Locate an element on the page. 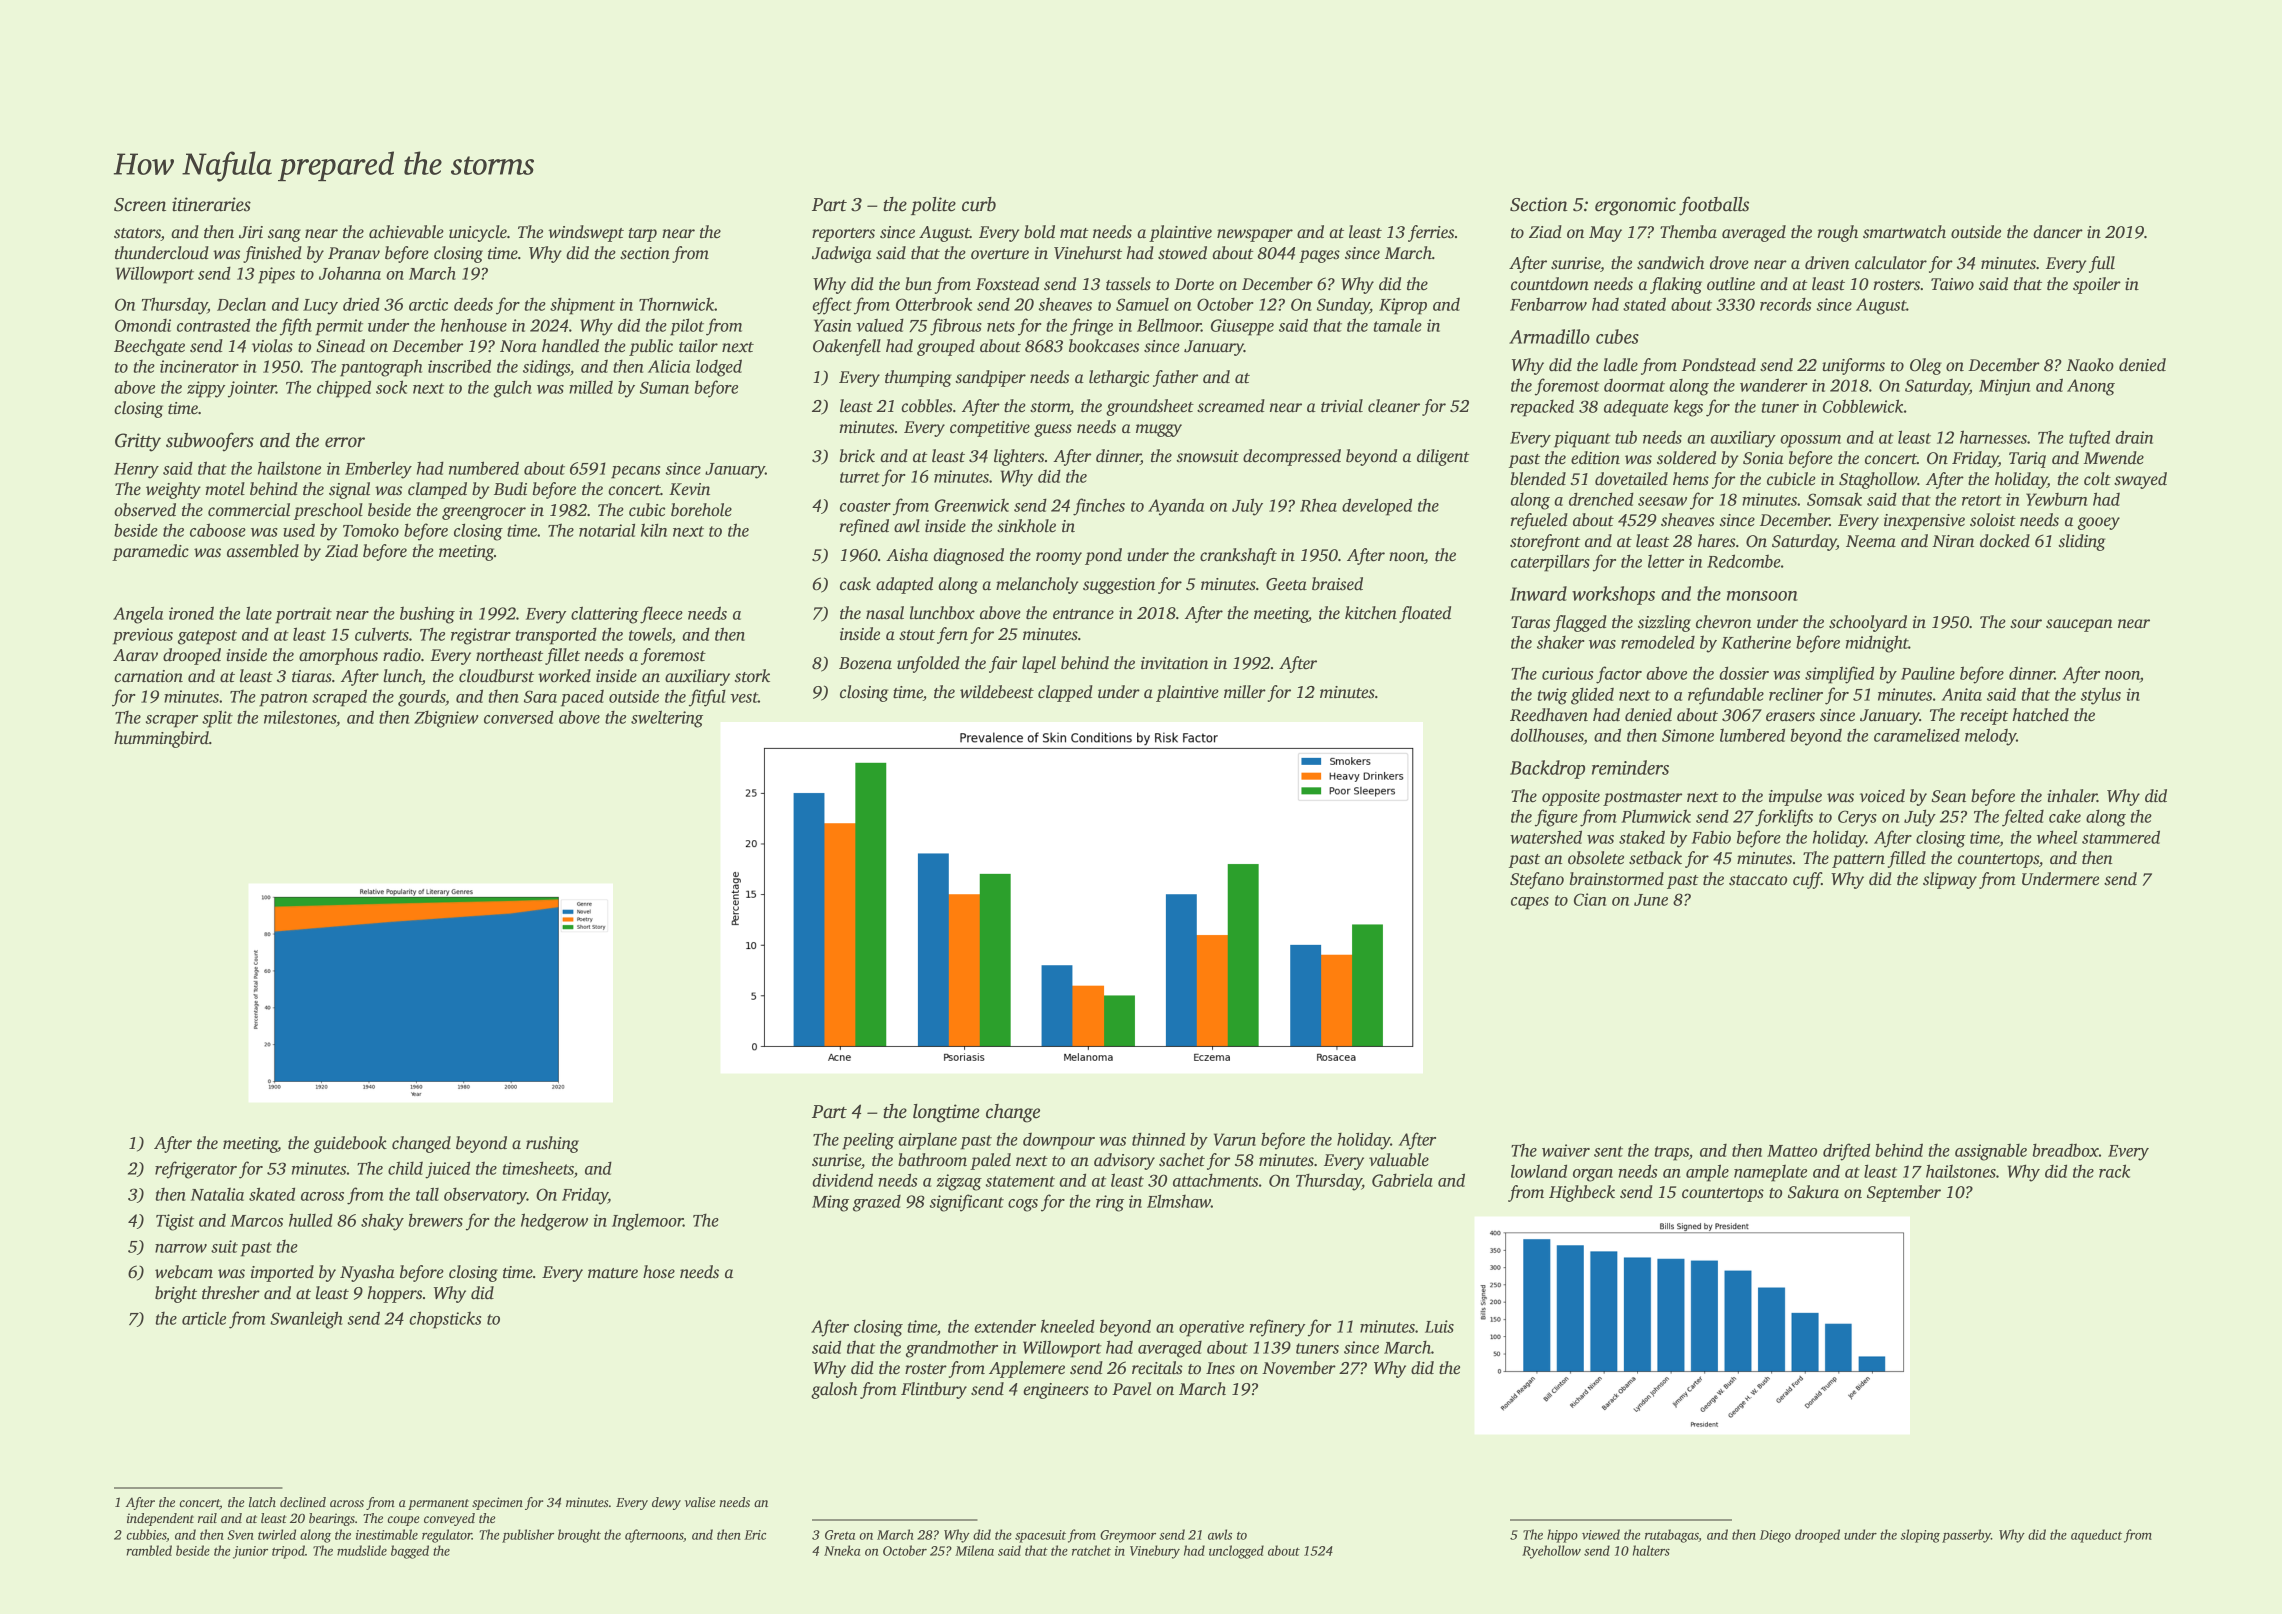 This page has width=2282, height=1614. Simone is located at coordinates (1688, 735).
